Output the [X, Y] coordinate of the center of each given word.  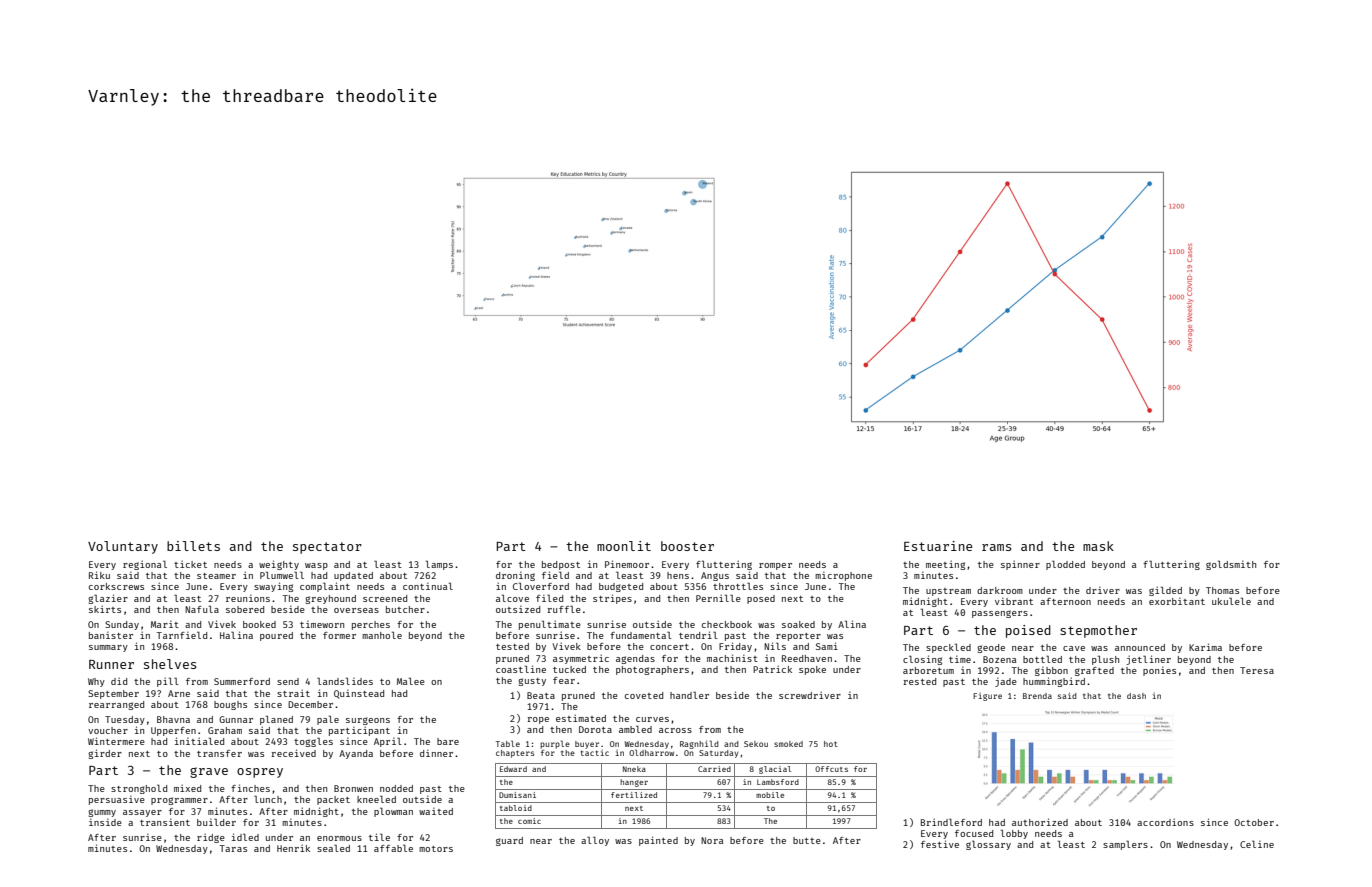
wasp [316, 566]
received [293, 753]
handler [689, 695]
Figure [987, 696]
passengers [1000, 614]
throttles [738, 586]
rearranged [116, 705]
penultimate [550, 625]
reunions [248, 598]
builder [216, 822]
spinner [1020, 565]
